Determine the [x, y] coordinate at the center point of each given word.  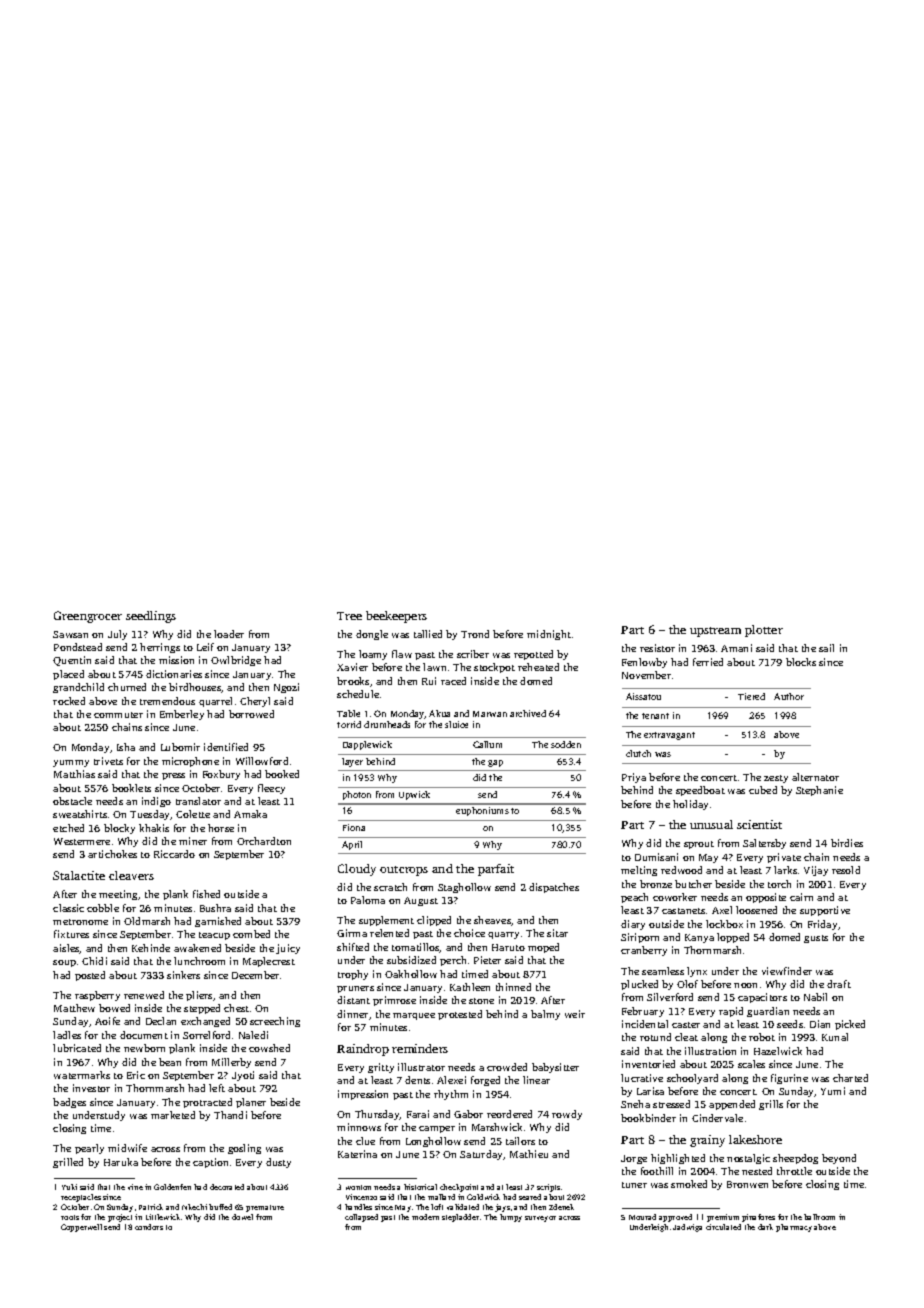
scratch [390, 887]
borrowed [251, 714]
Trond [475, 634]
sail [826, 648]
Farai [418, 1114]
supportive [825, 911]
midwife [127, 1148]
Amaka [250, 814]
